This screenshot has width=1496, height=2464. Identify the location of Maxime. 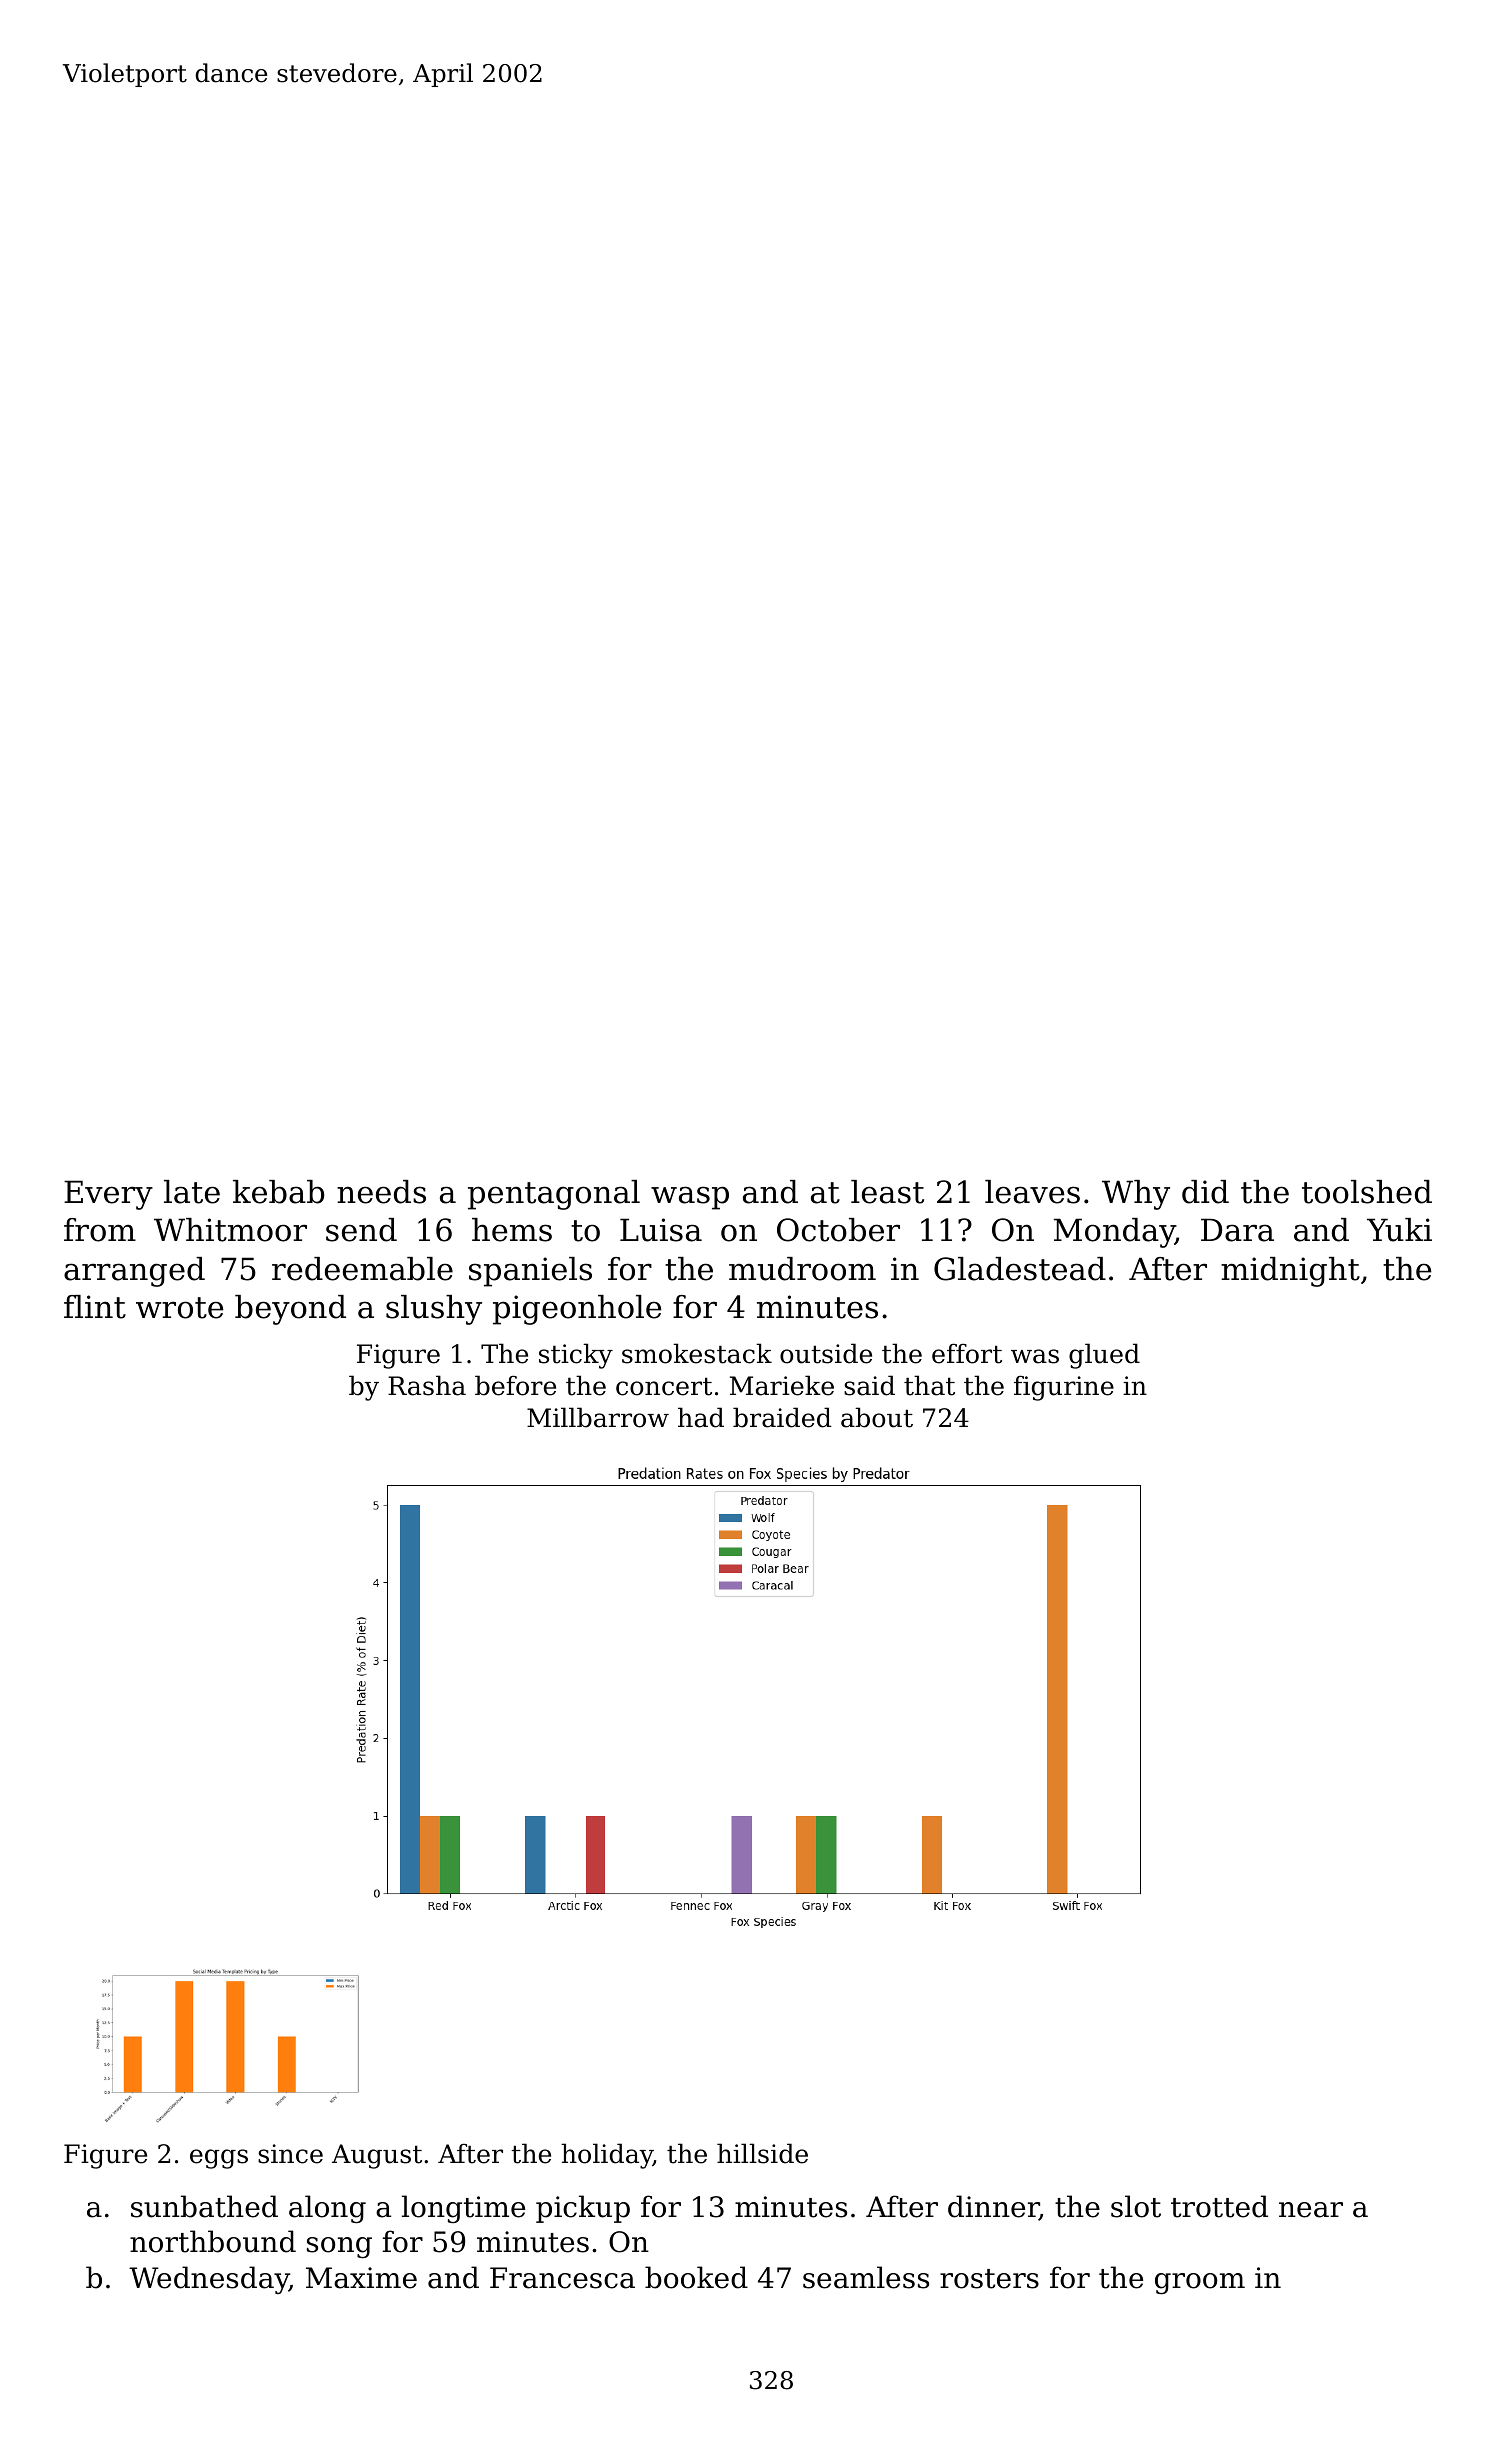
(361, 2278).
